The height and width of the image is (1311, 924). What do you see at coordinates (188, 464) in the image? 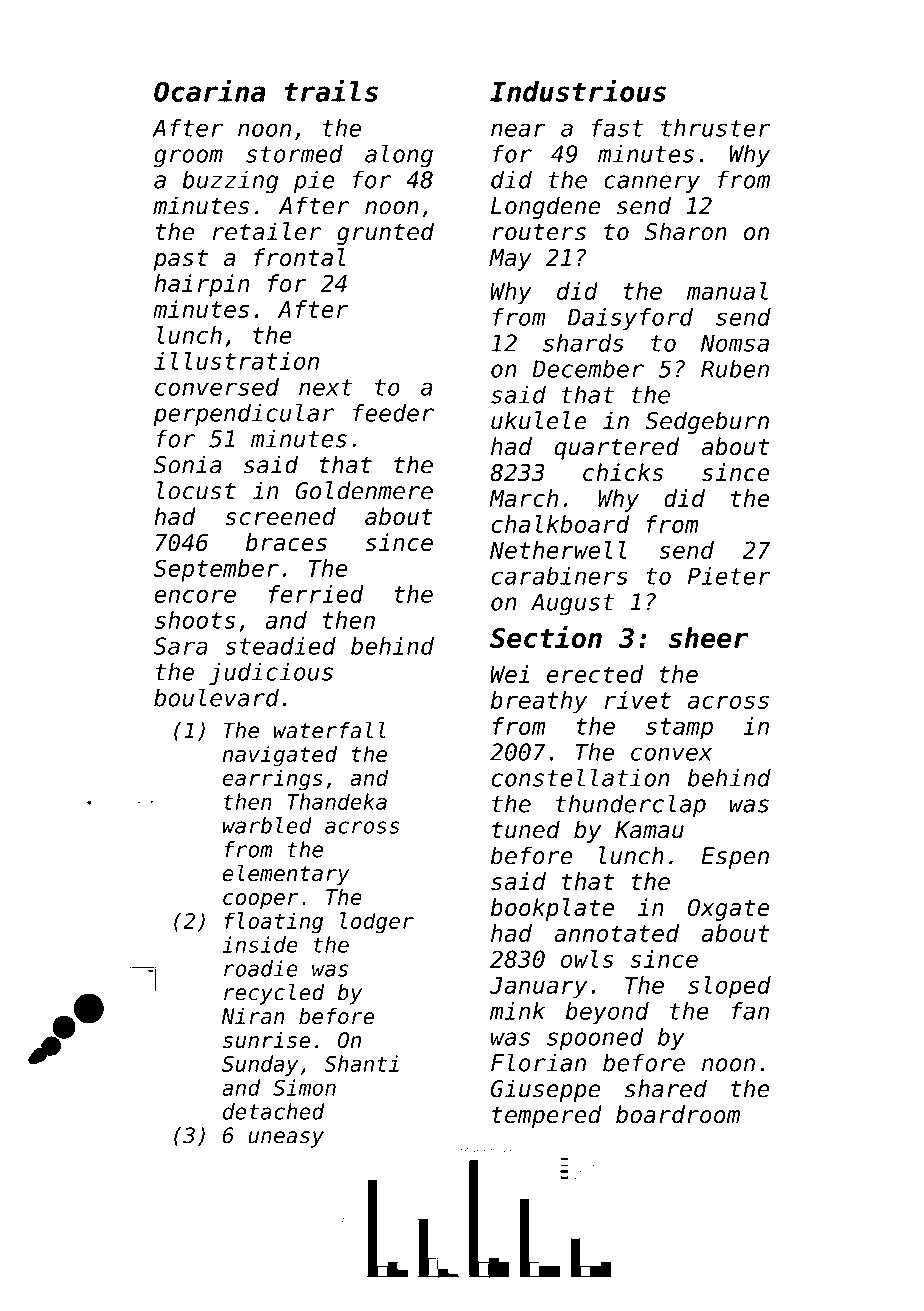
I see `Sonia` at bounding box center [188, 464].
